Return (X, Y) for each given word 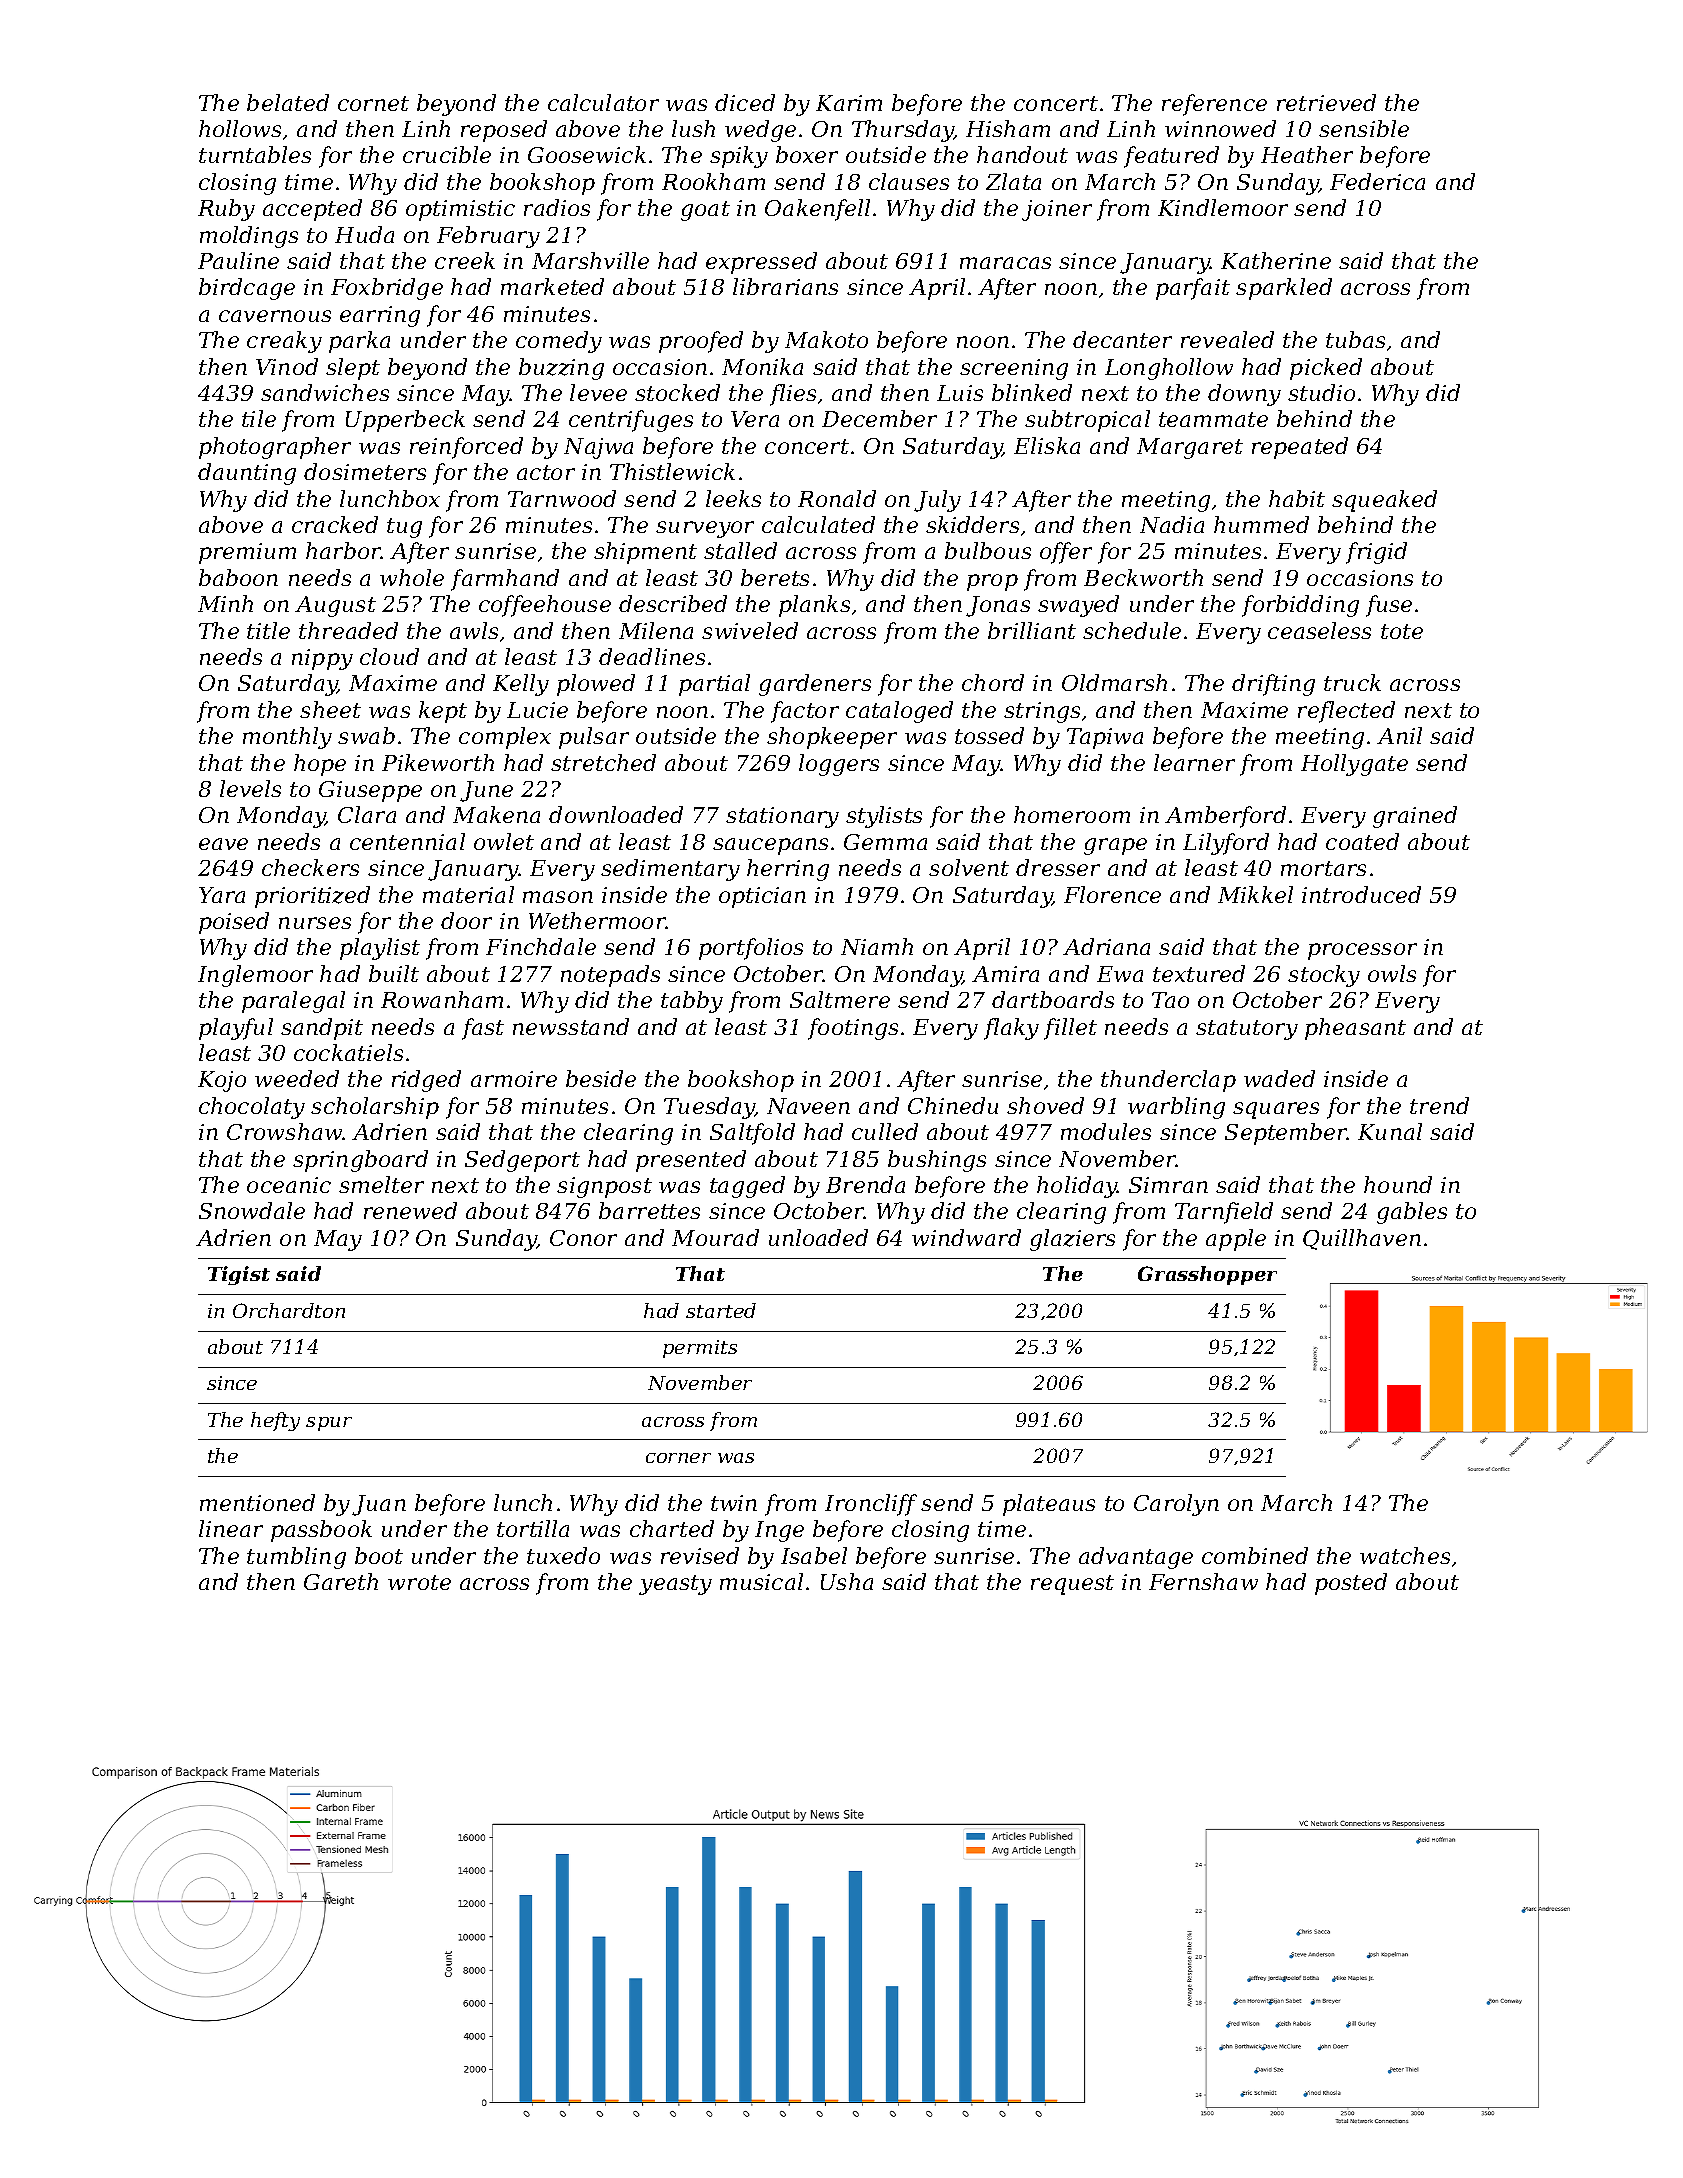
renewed (410, 1210)
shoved (1045, 1105)
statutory (1247, 1030)
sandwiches (325, 392)
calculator (603, 102)
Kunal (1390, 1131)
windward (966, 1237)
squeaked (1384, 501)
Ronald (837, 498)
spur (329, 1424)
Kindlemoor (1223, 207)
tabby (692, 1002)
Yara (222, 895)
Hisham (1008, 128)
